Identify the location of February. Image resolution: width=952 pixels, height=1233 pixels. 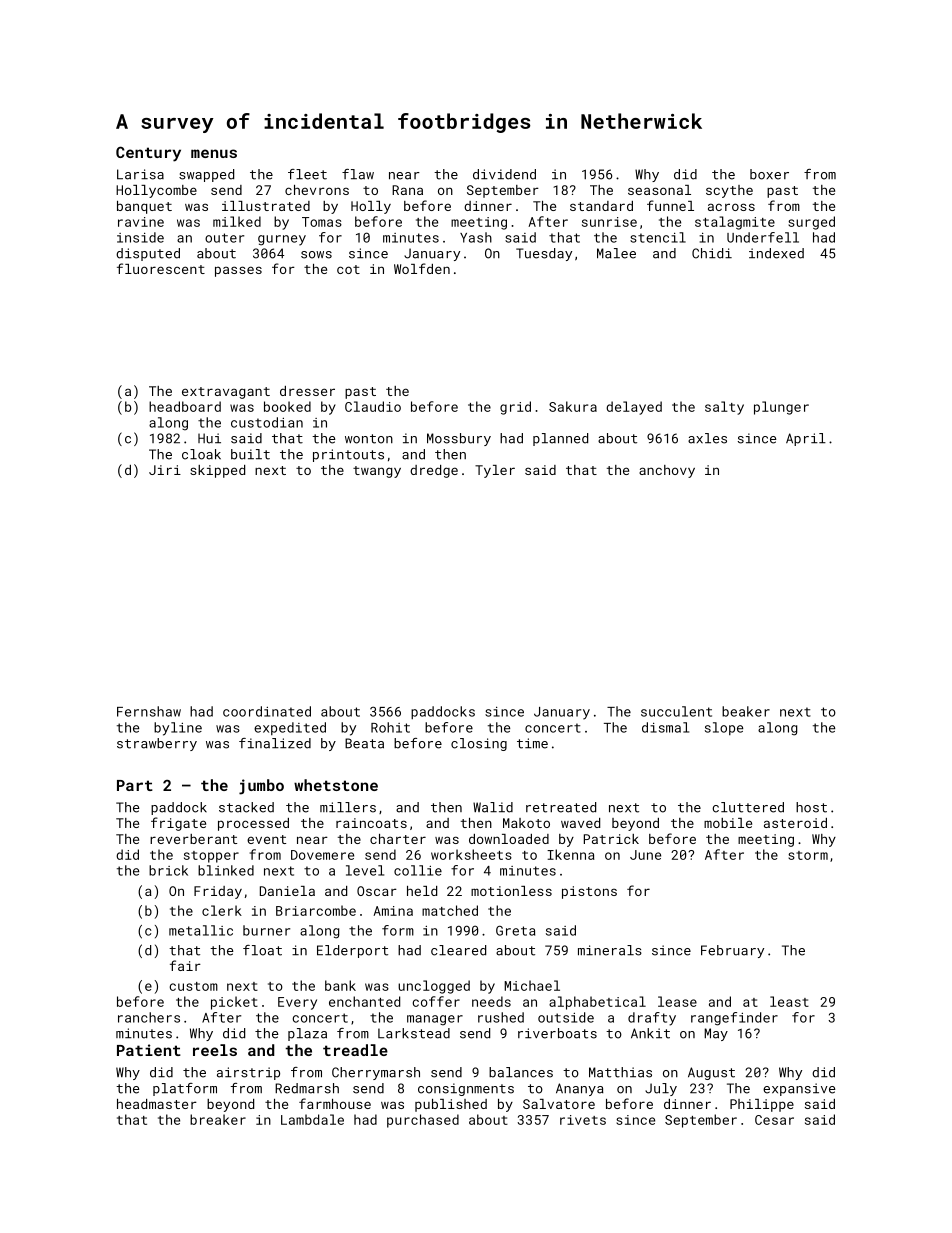
(732, 951).
